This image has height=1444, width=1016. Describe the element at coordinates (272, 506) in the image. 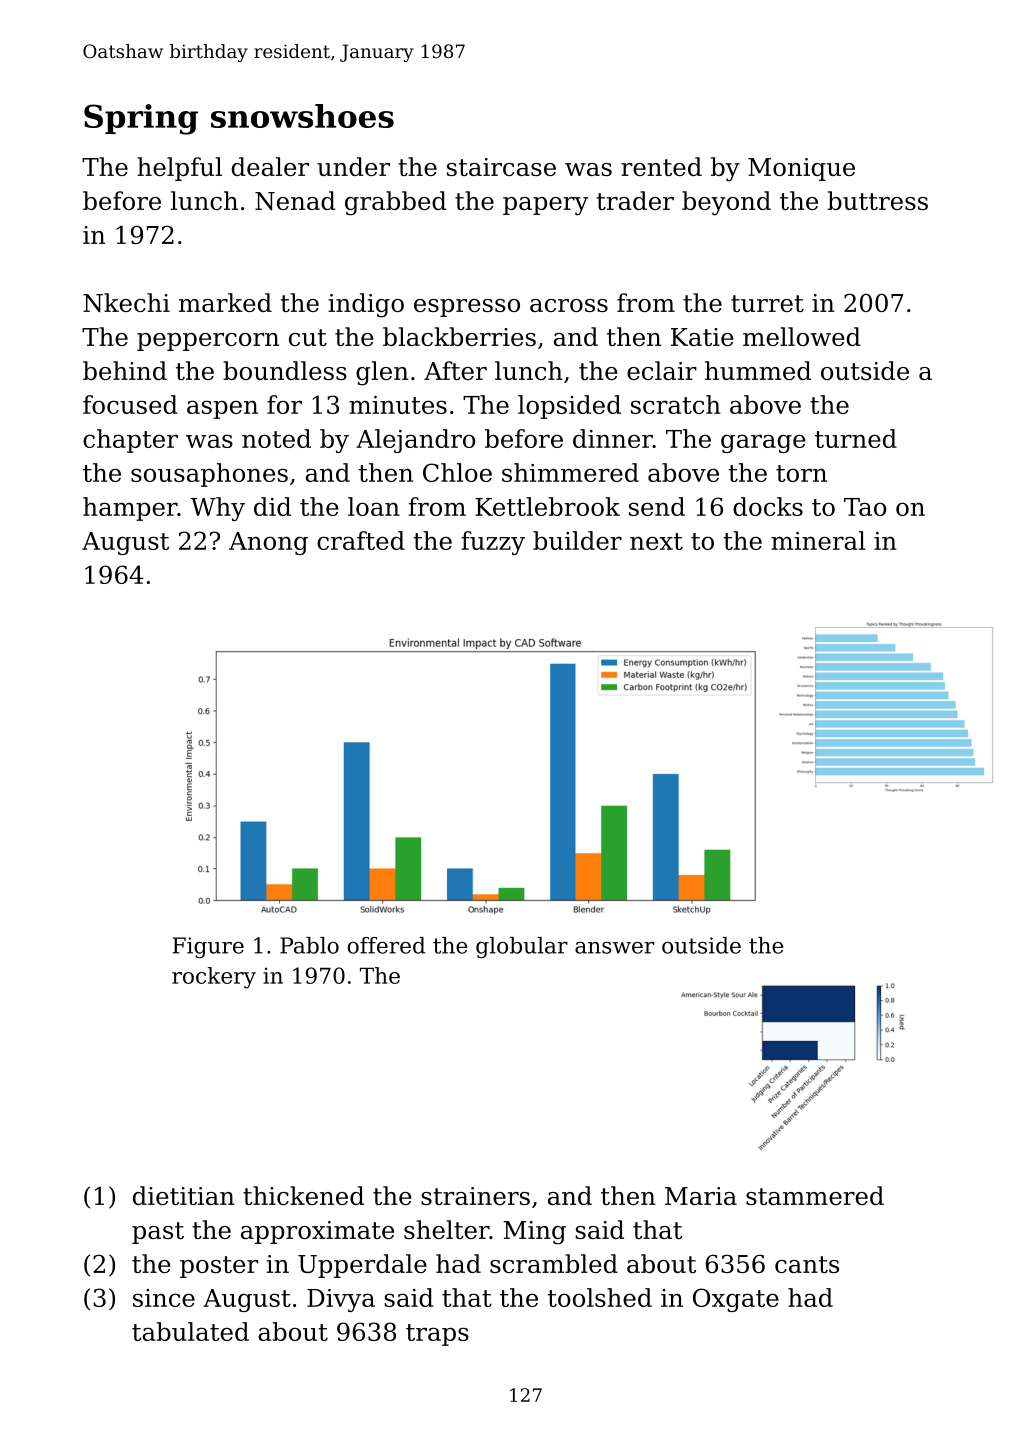

I see `did` at that location.
